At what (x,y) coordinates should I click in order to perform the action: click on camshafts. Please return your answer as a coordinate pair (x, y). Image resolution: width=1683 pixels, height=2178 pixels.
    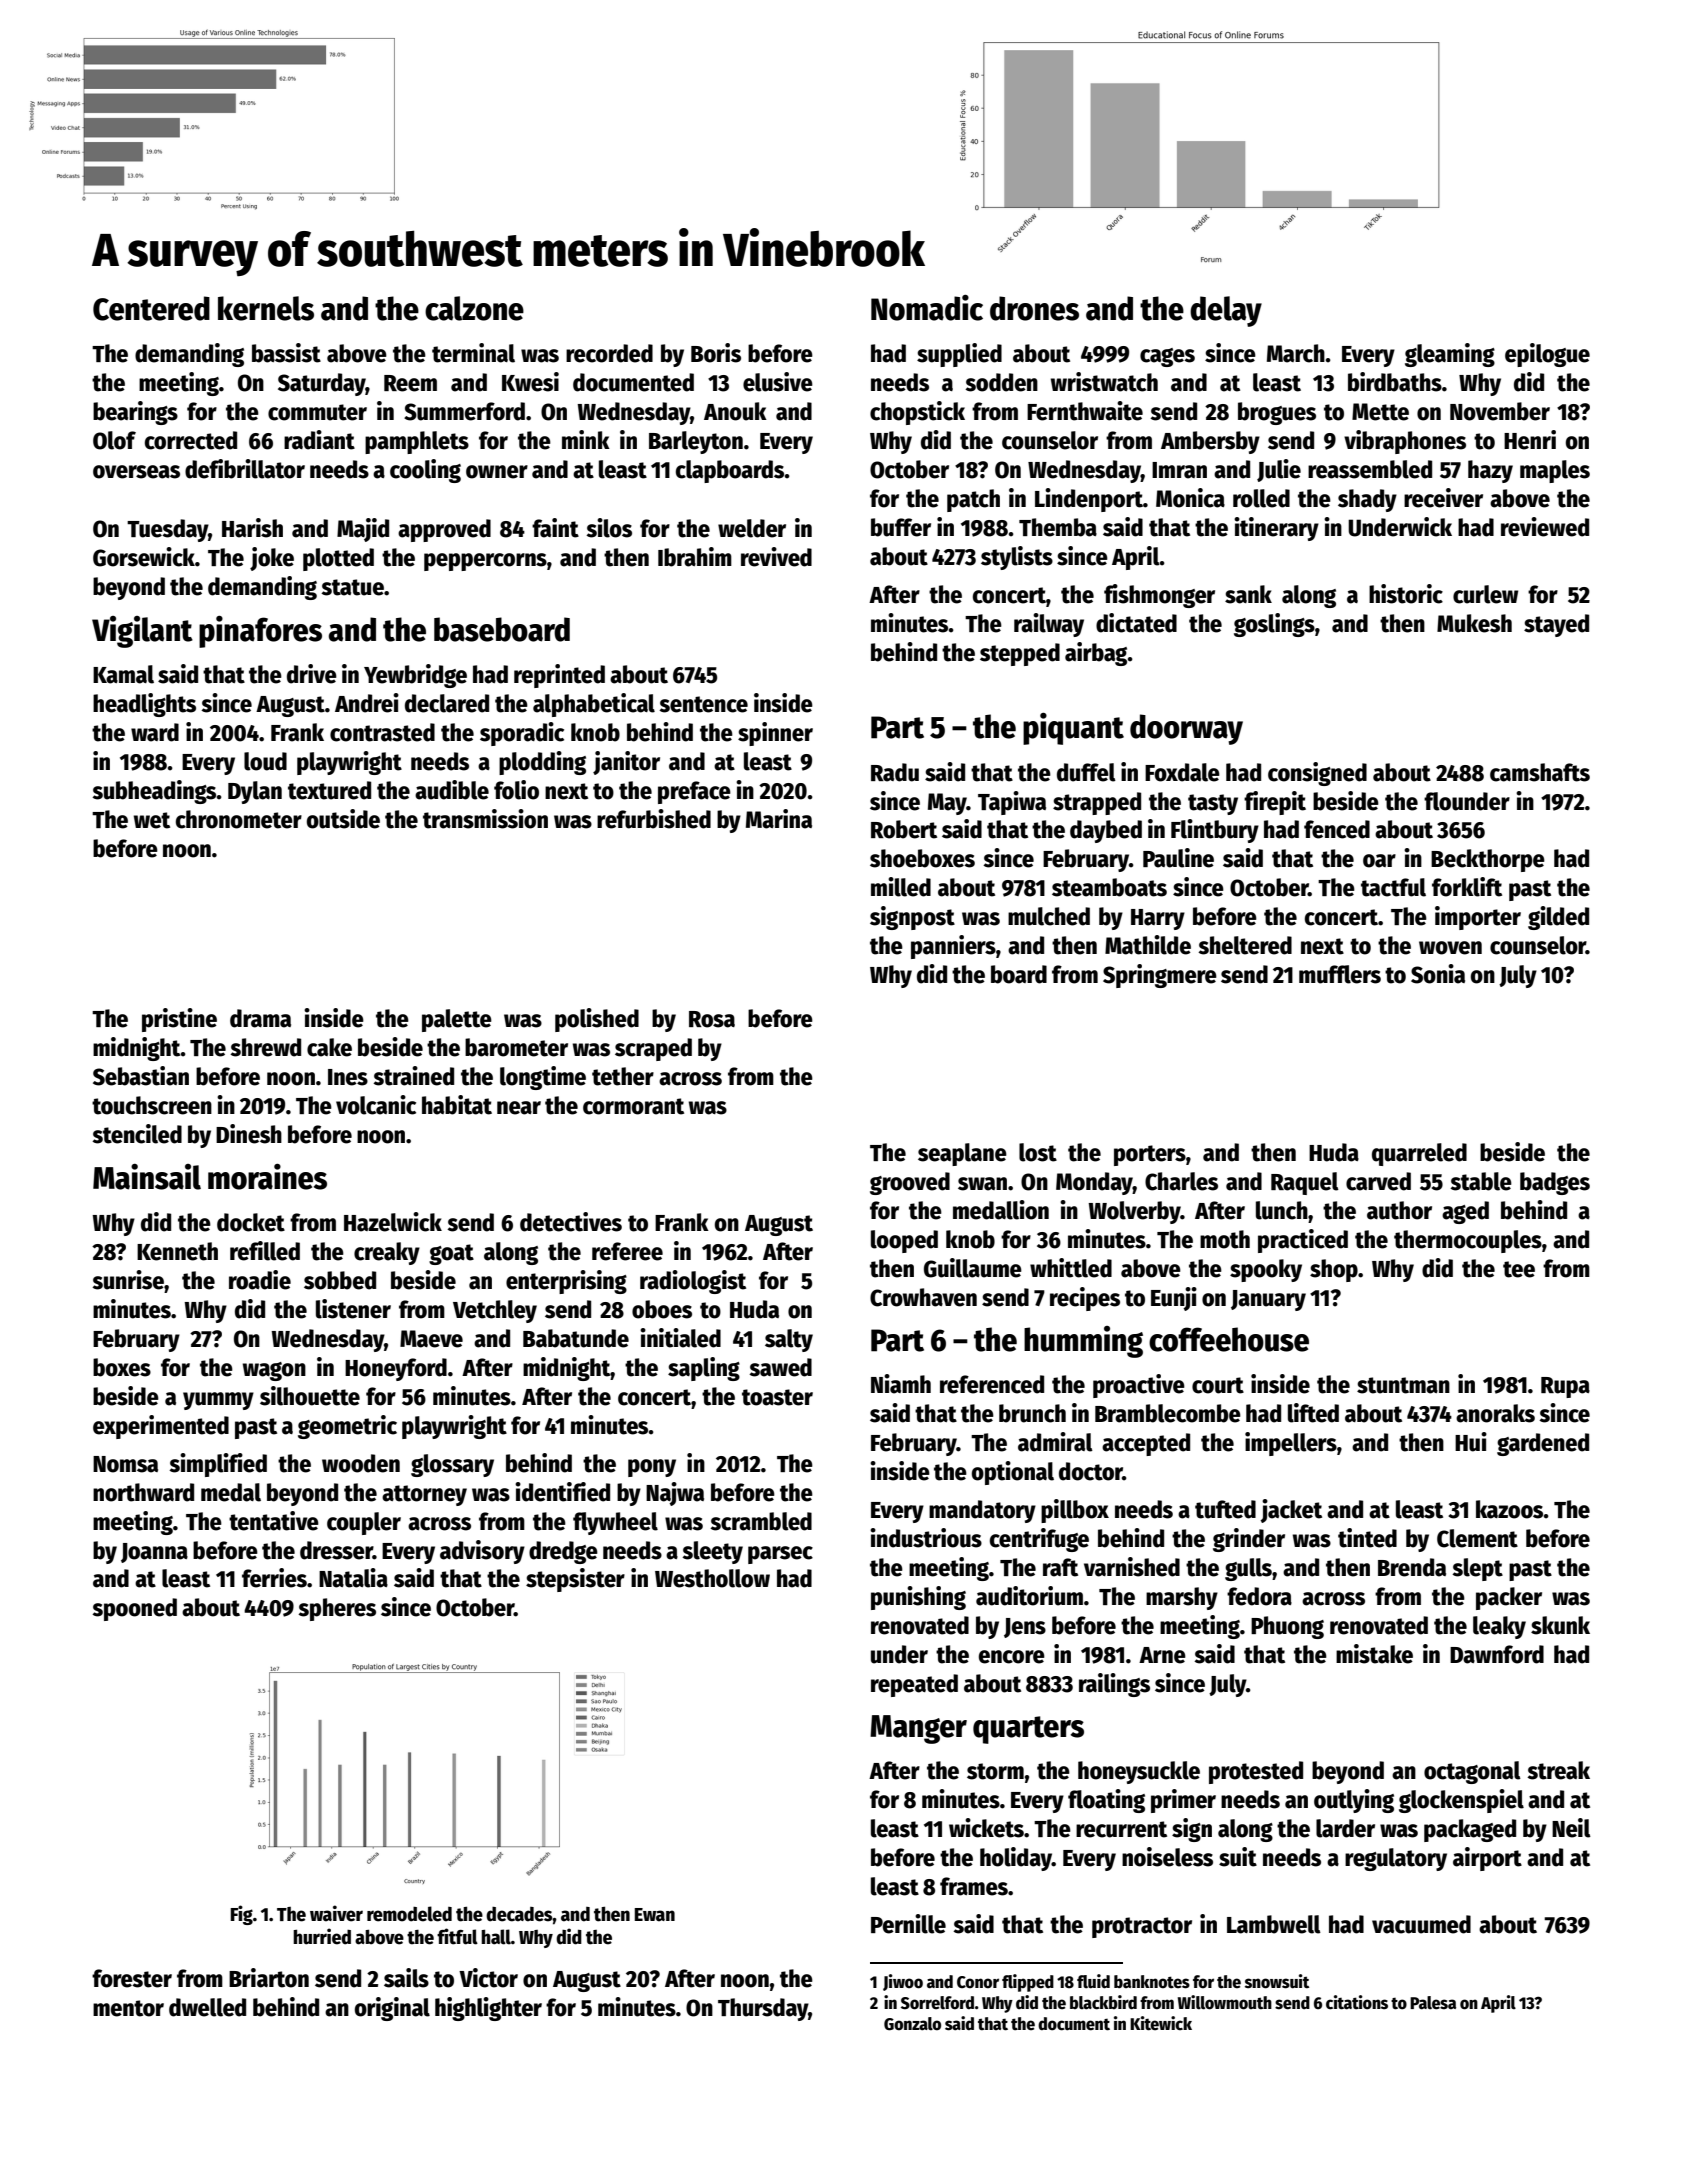
    Looking at the image, I should click on (1540, 772).
